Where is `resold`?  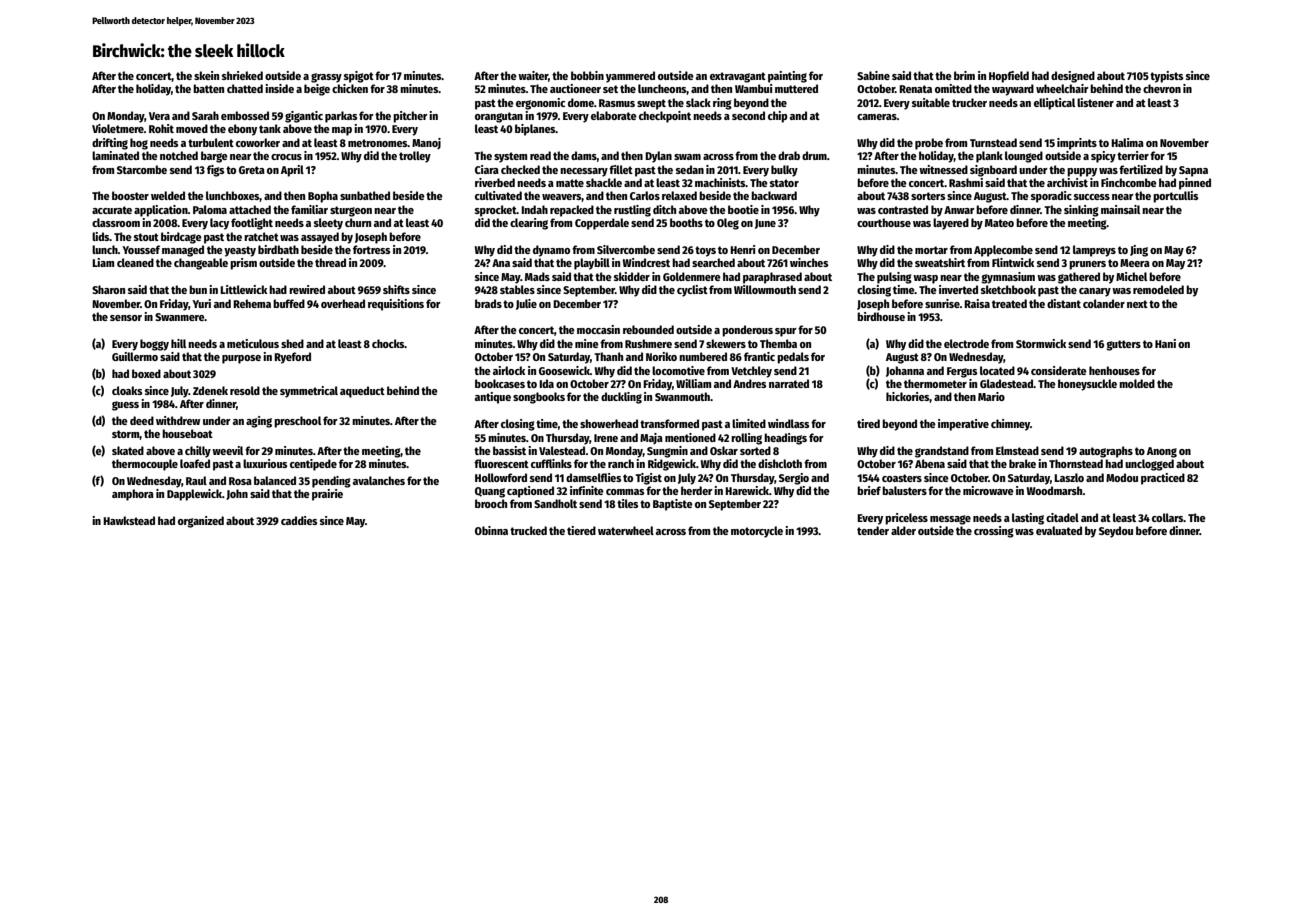 resold is located at coordinates (245, 390).
